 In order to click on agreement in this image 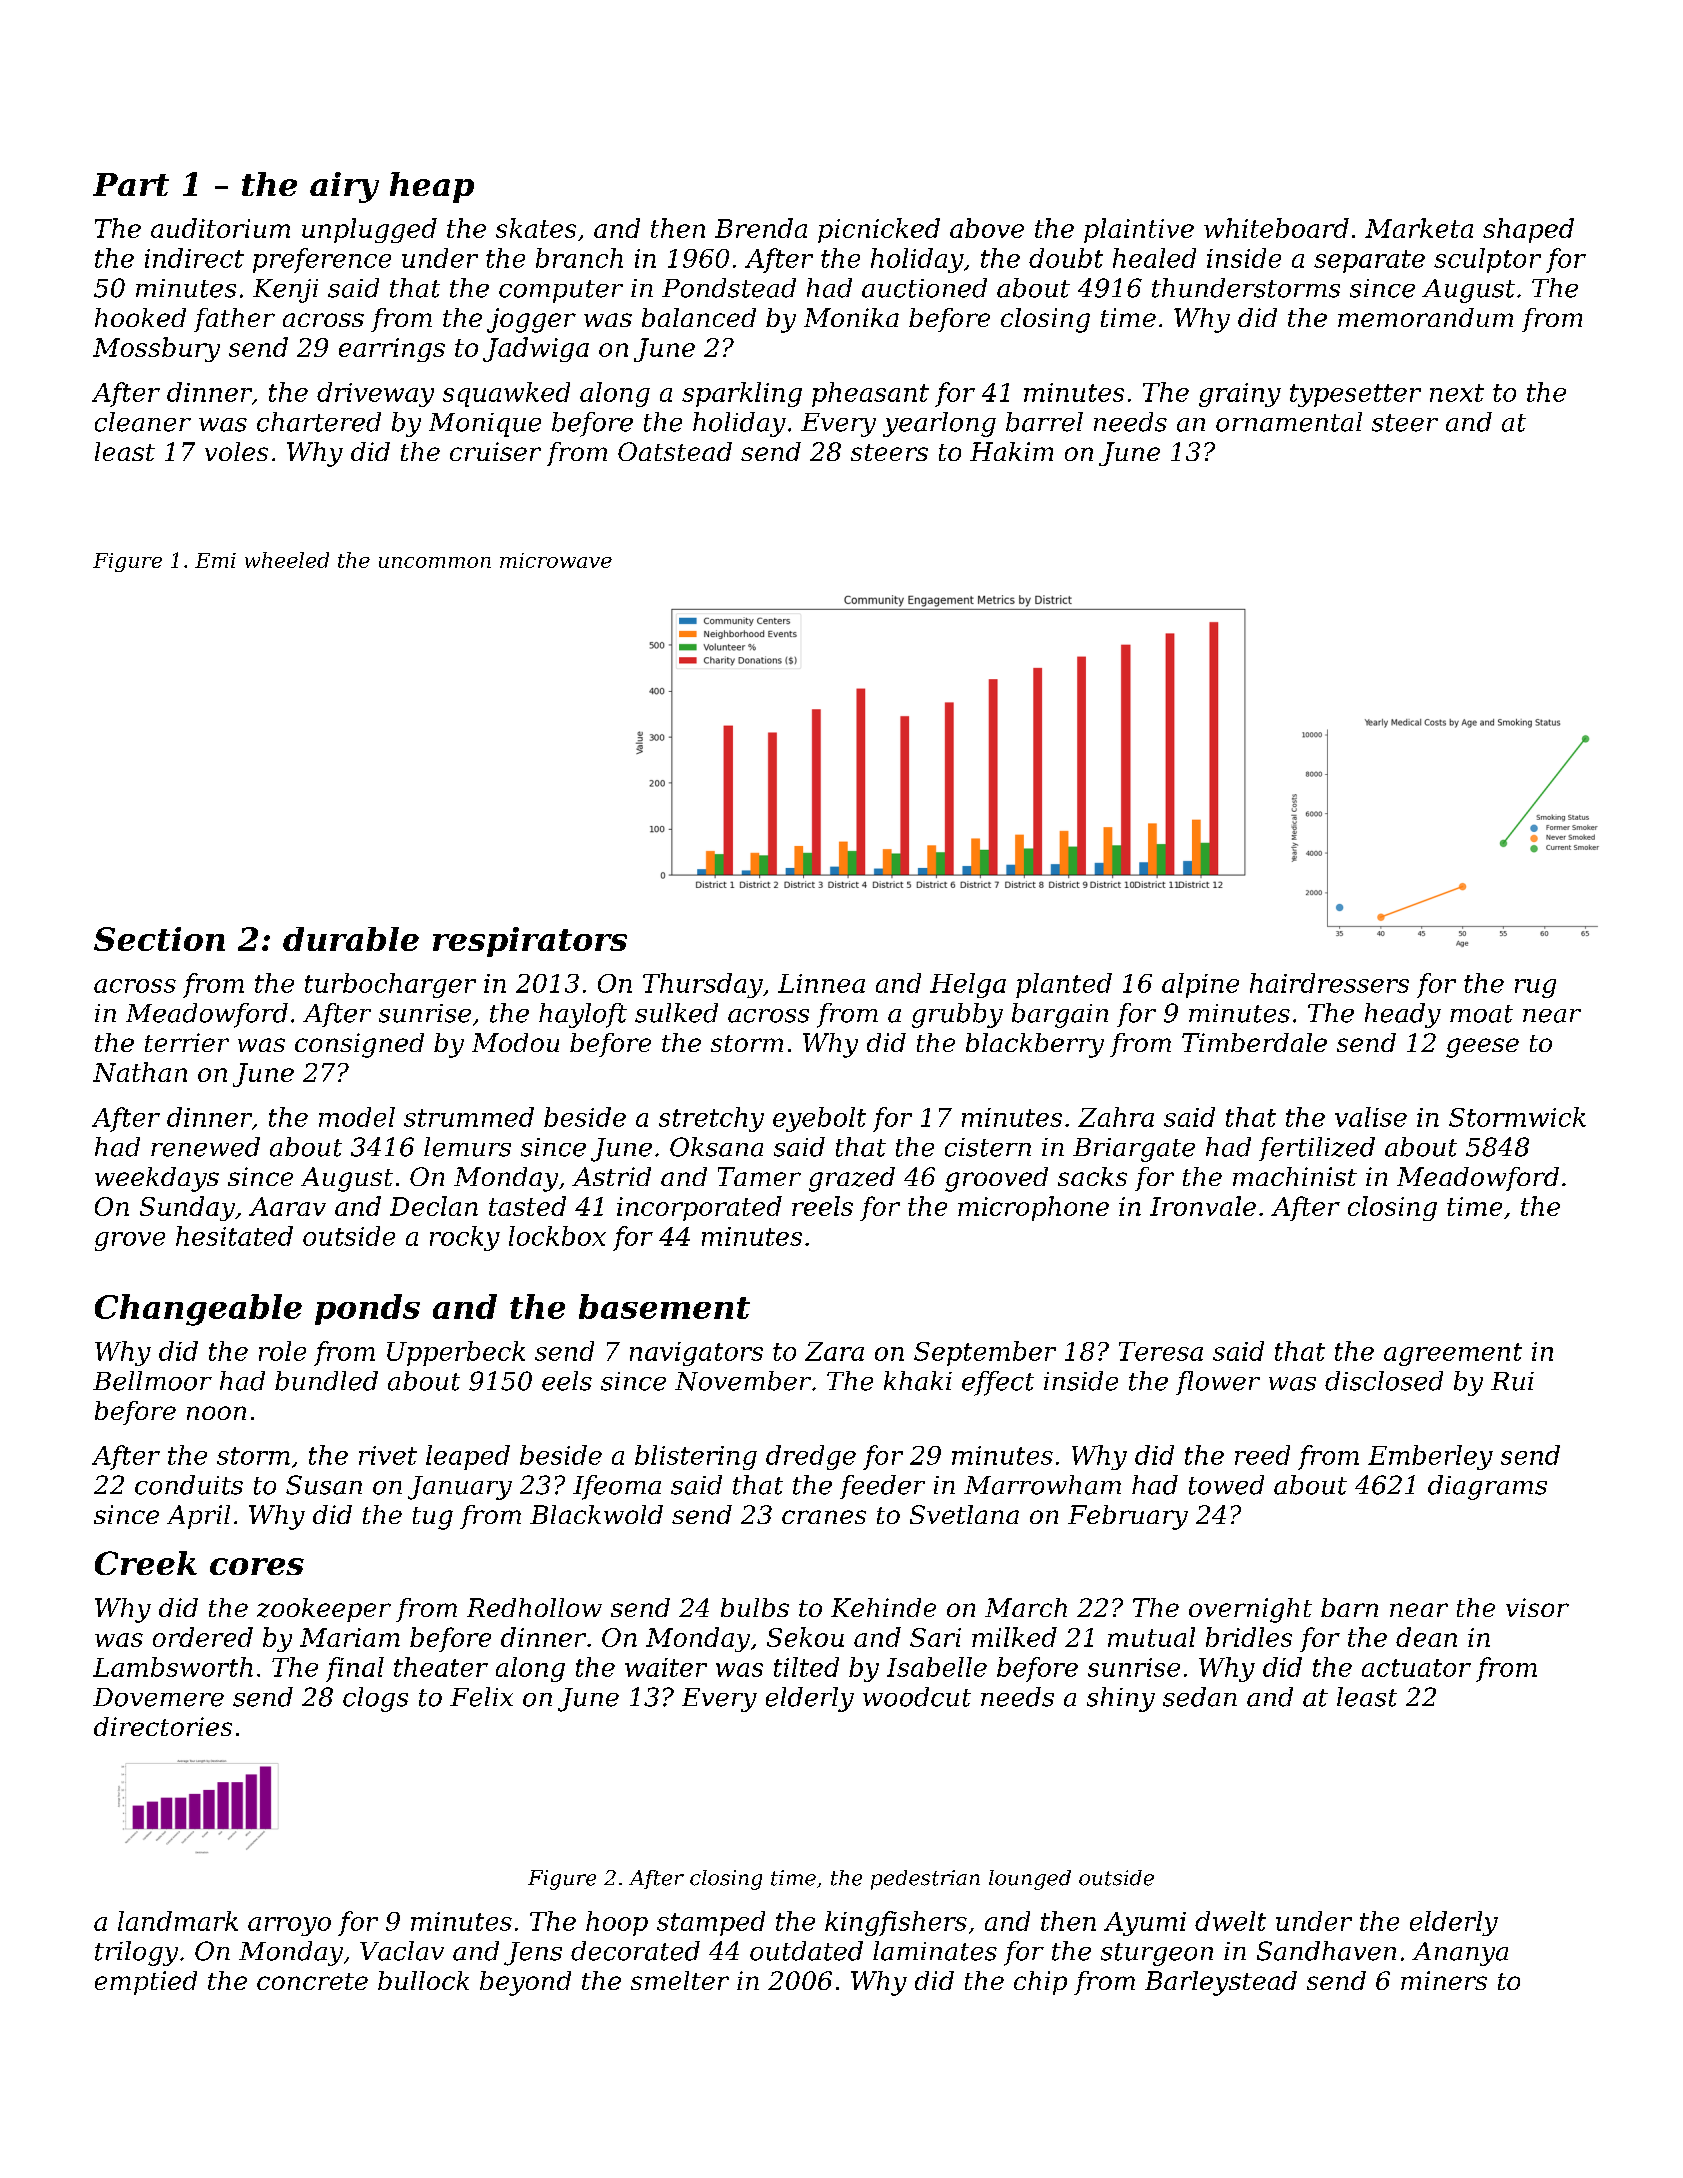, I will do `click(1453, 1354)`.
